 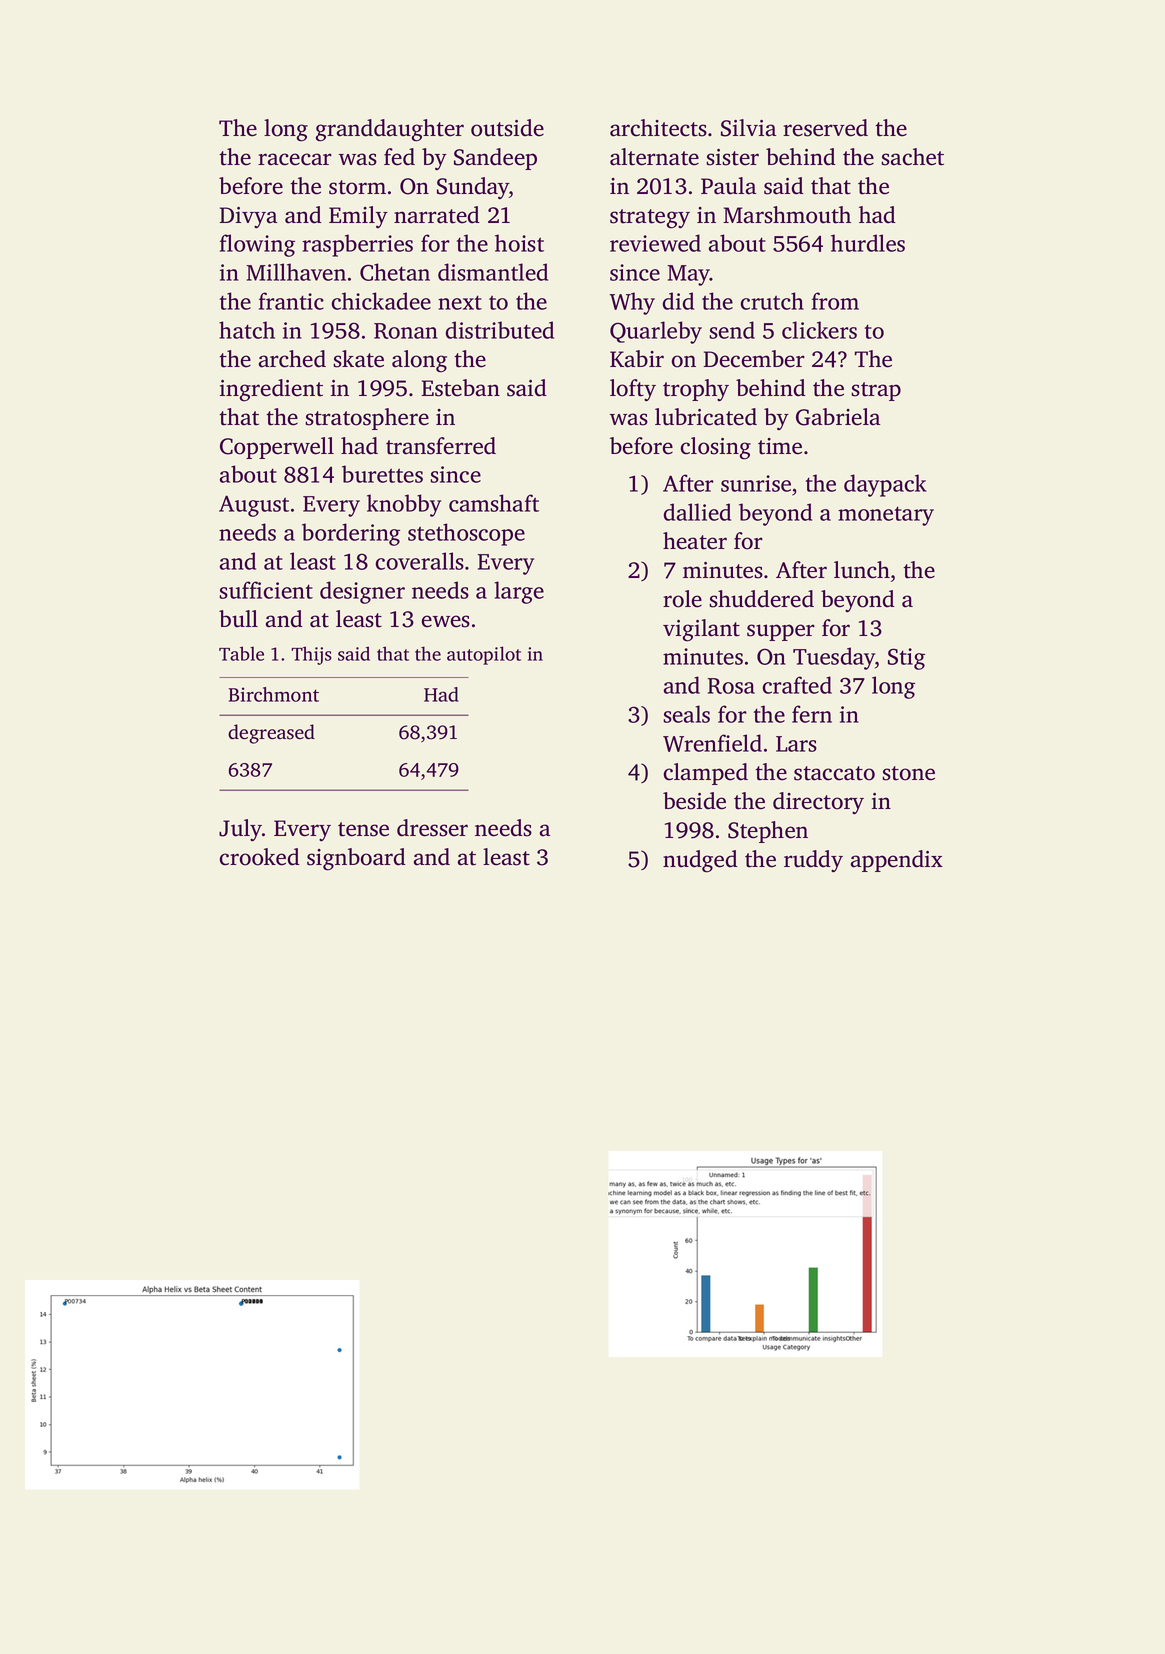 I want to click on ruddy, so click(x=813, y=861).
